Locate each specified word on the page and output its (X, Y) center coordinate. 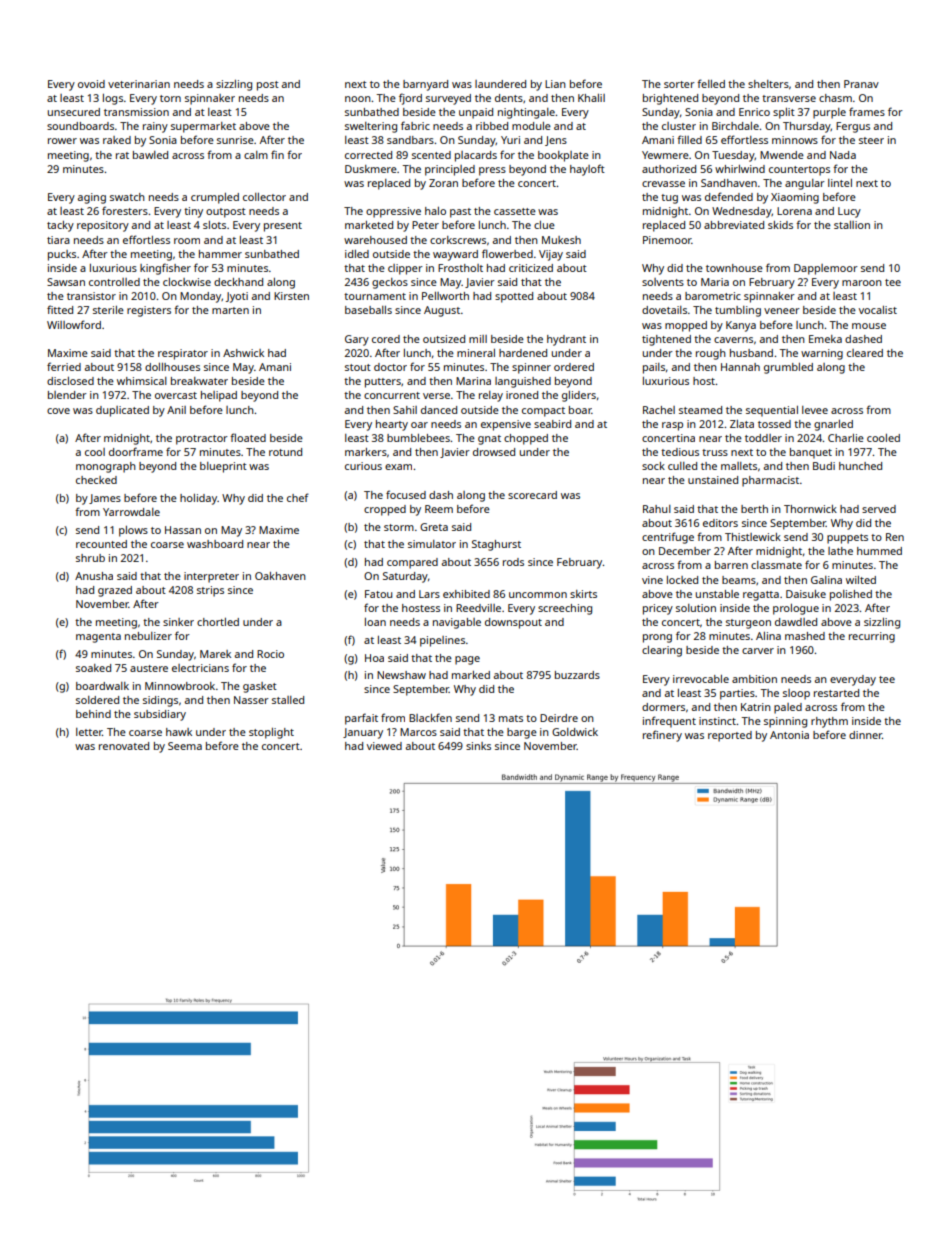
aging (92, 198)
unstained (713, 480)
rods (513, 562)
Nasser (251, 700)
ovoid (91, 84)
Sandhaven (729, 183)
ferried (64, 366)
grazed (115, 591)
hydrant (566, 340)
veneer (782, 311)
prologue (796, 609)
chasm (835, 98)
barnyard (425, 85)
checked (96, 480)
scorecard (532, 495)
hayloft (587, 170)
